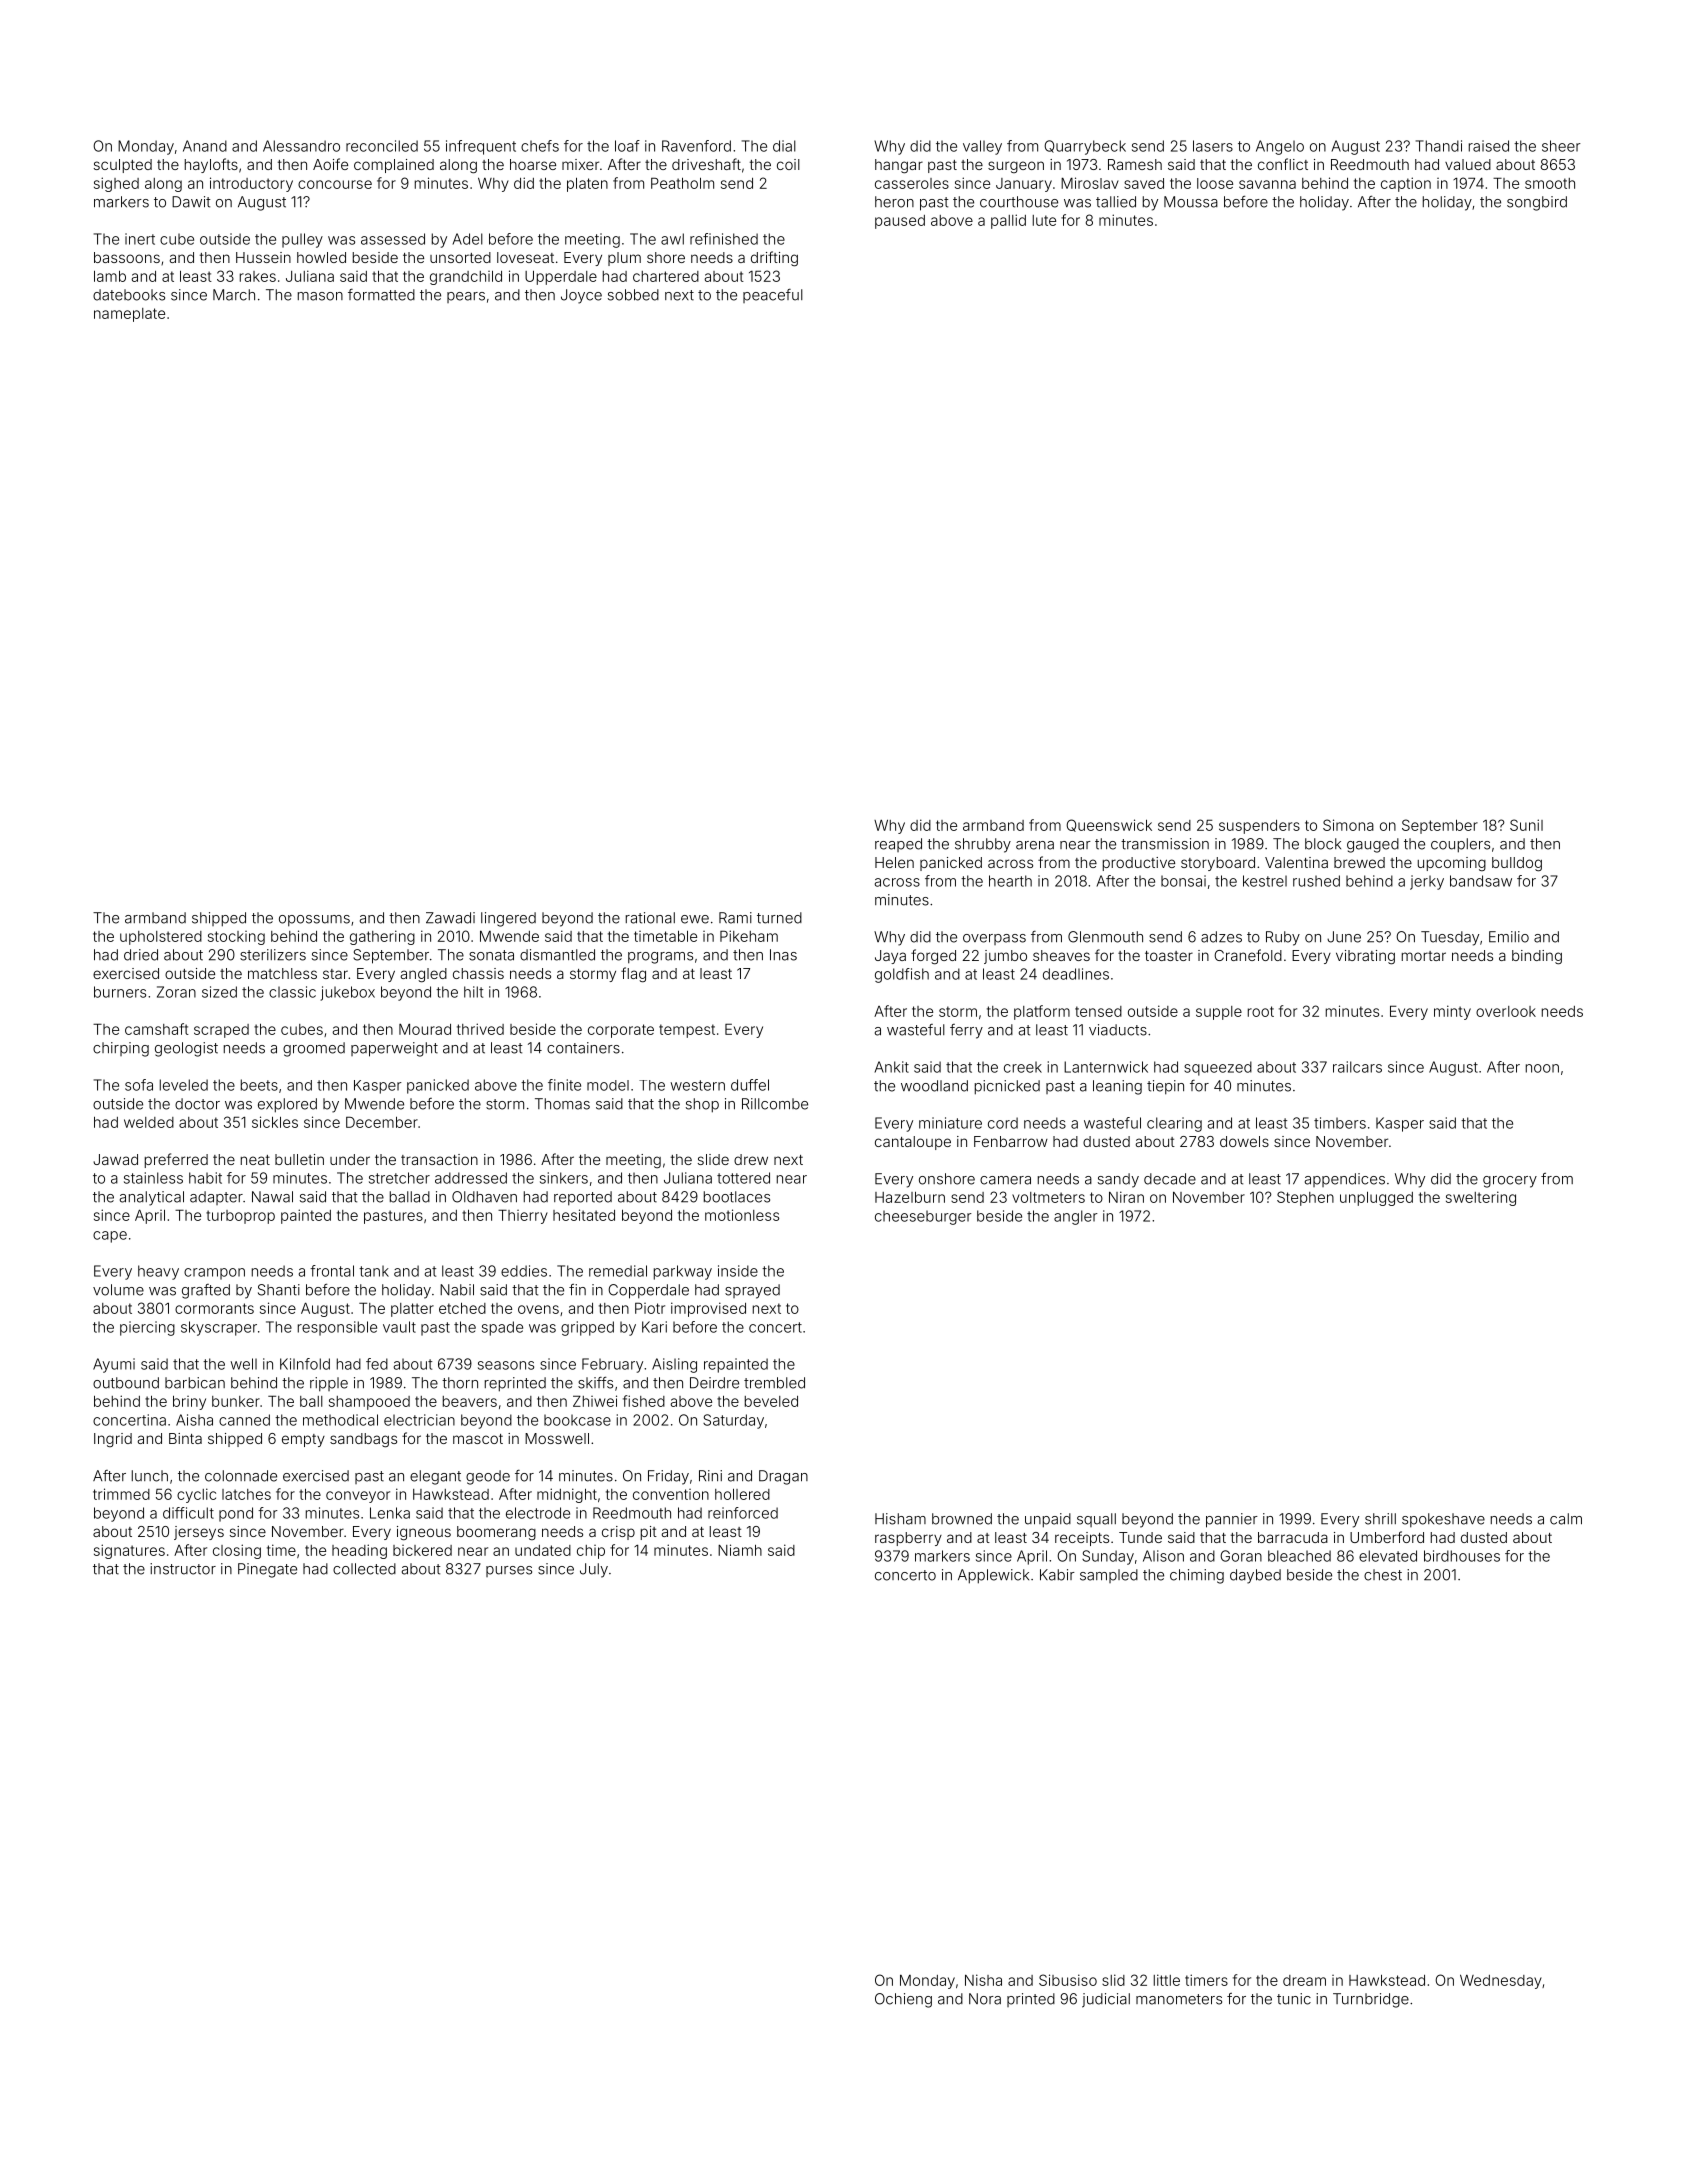 This screenshot has width=1683, height=2178. Describe the element at coordinates (1526, 825) in the screenshot. I see `Sunil` at that location.
